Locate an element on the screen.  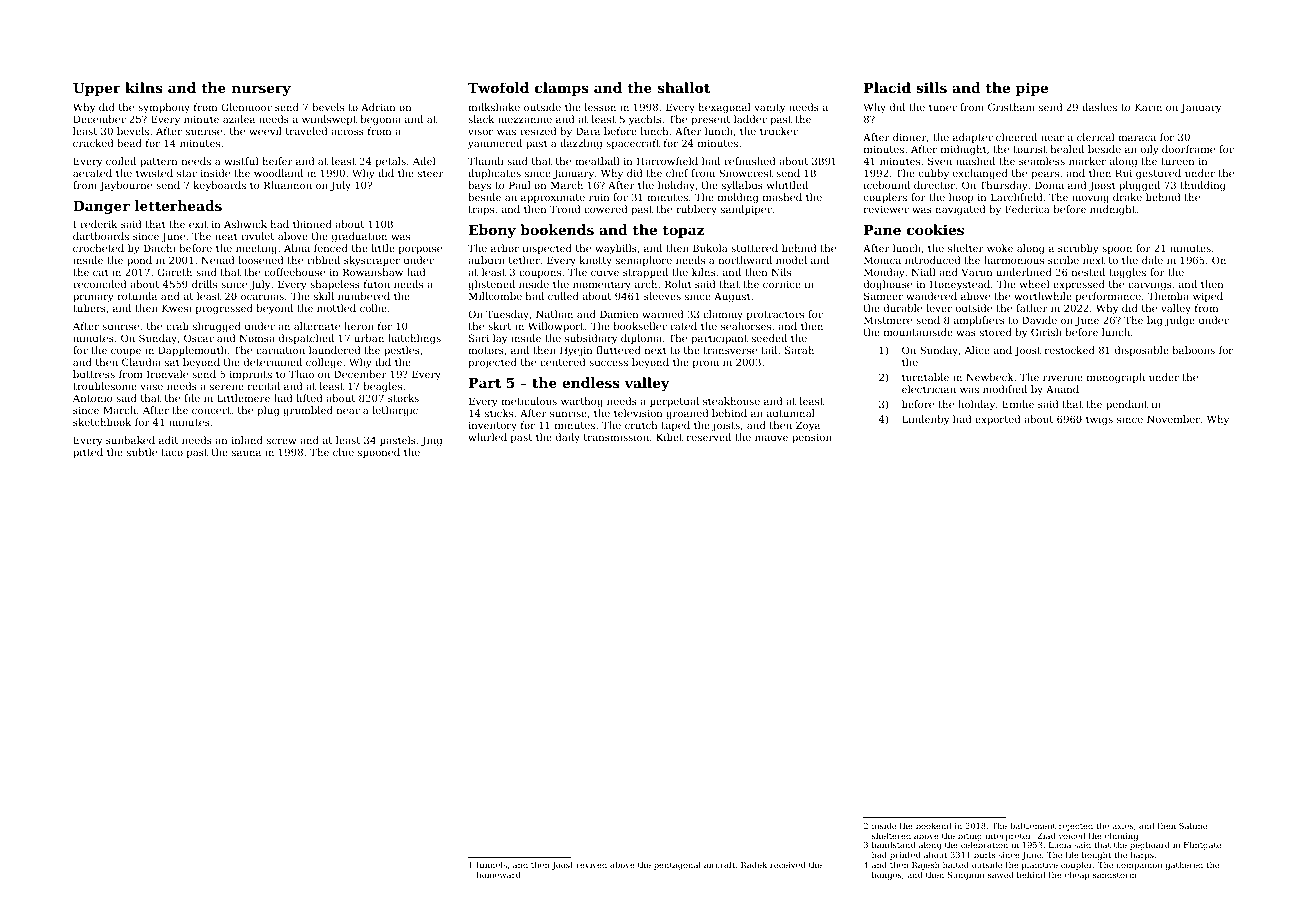
Karin is located at coordinates (1148, 107).
